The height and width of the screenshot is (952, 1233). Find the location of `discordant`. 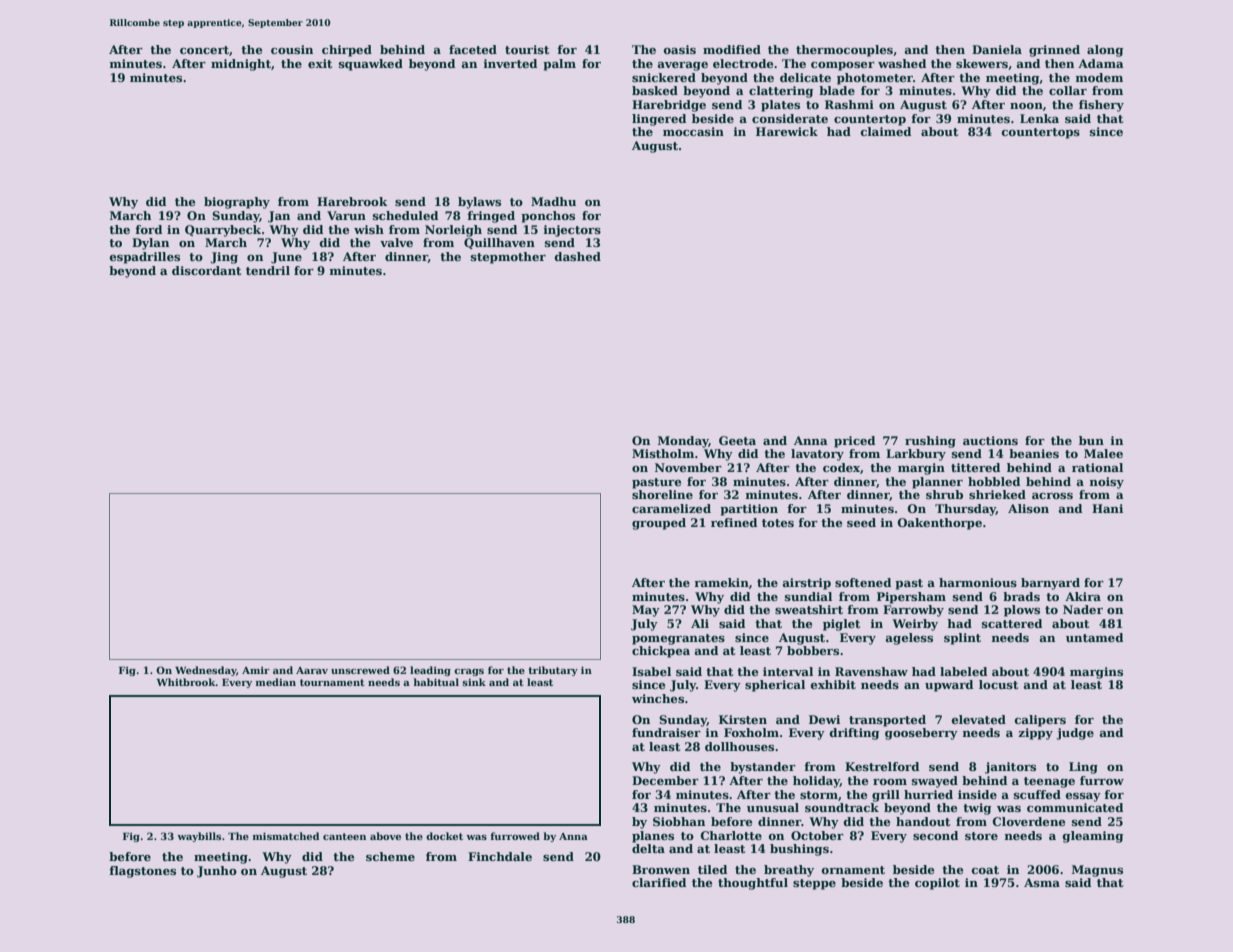

discordant is located at coordinates (206, 270).
